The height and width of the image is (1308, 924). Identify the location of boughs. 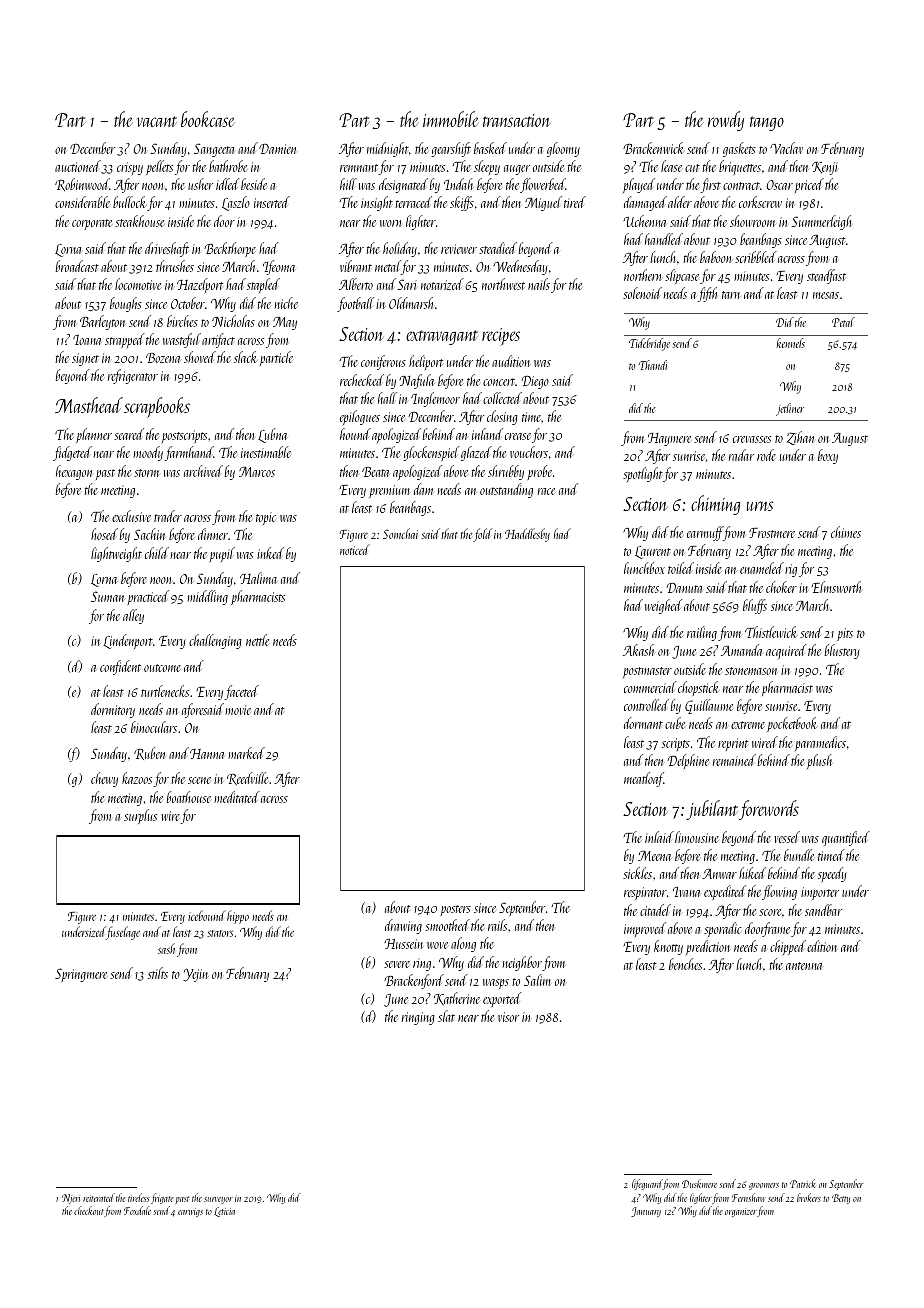
(126, 304).
